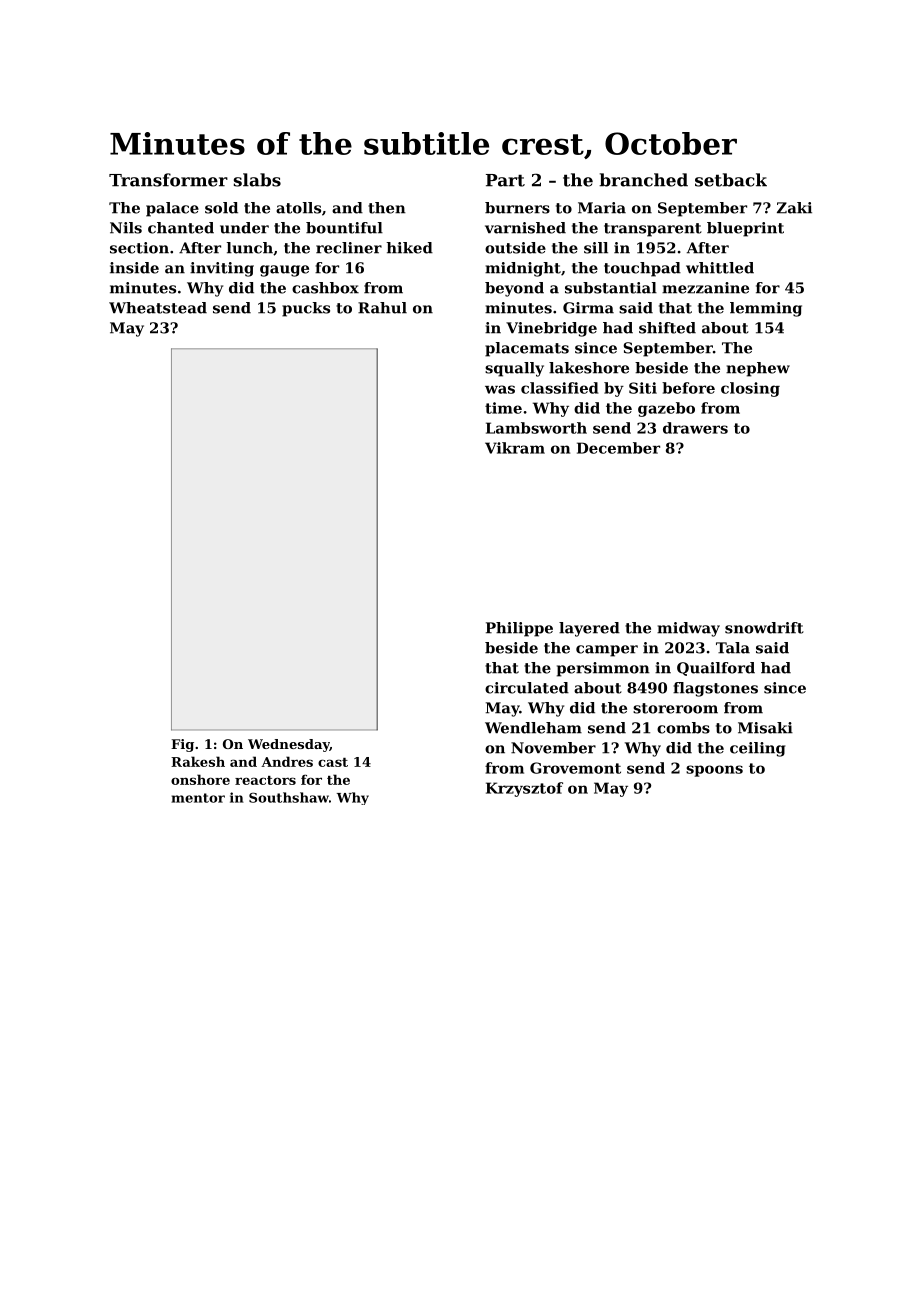 The height and width of the screenshot is (1314, 924). I want to click on Wednesday, so click(289, 745).
